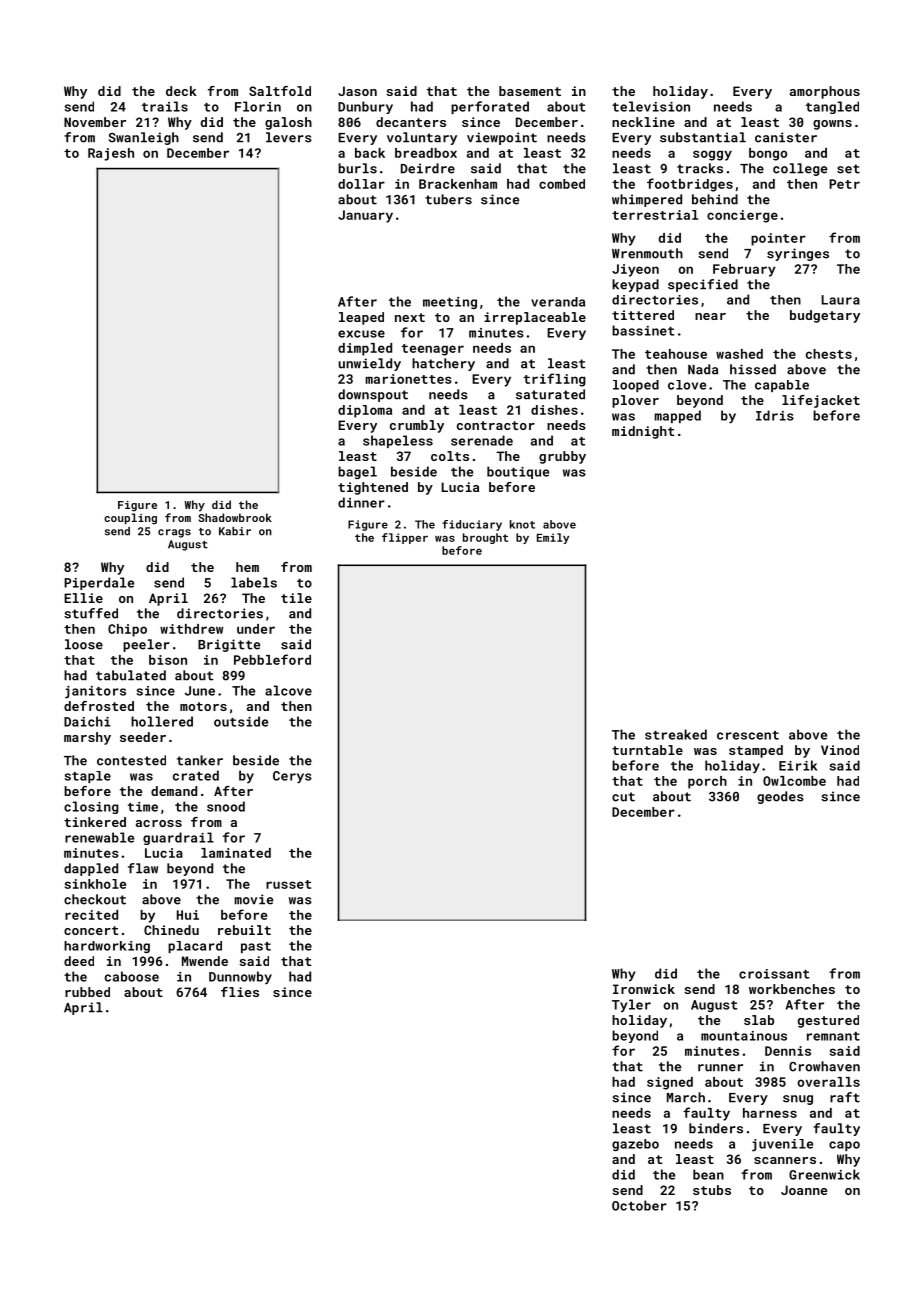  What do you see at coordinates (639, 1205) in the screenshot?
I see `October` at bounding box center [639, 1205].
